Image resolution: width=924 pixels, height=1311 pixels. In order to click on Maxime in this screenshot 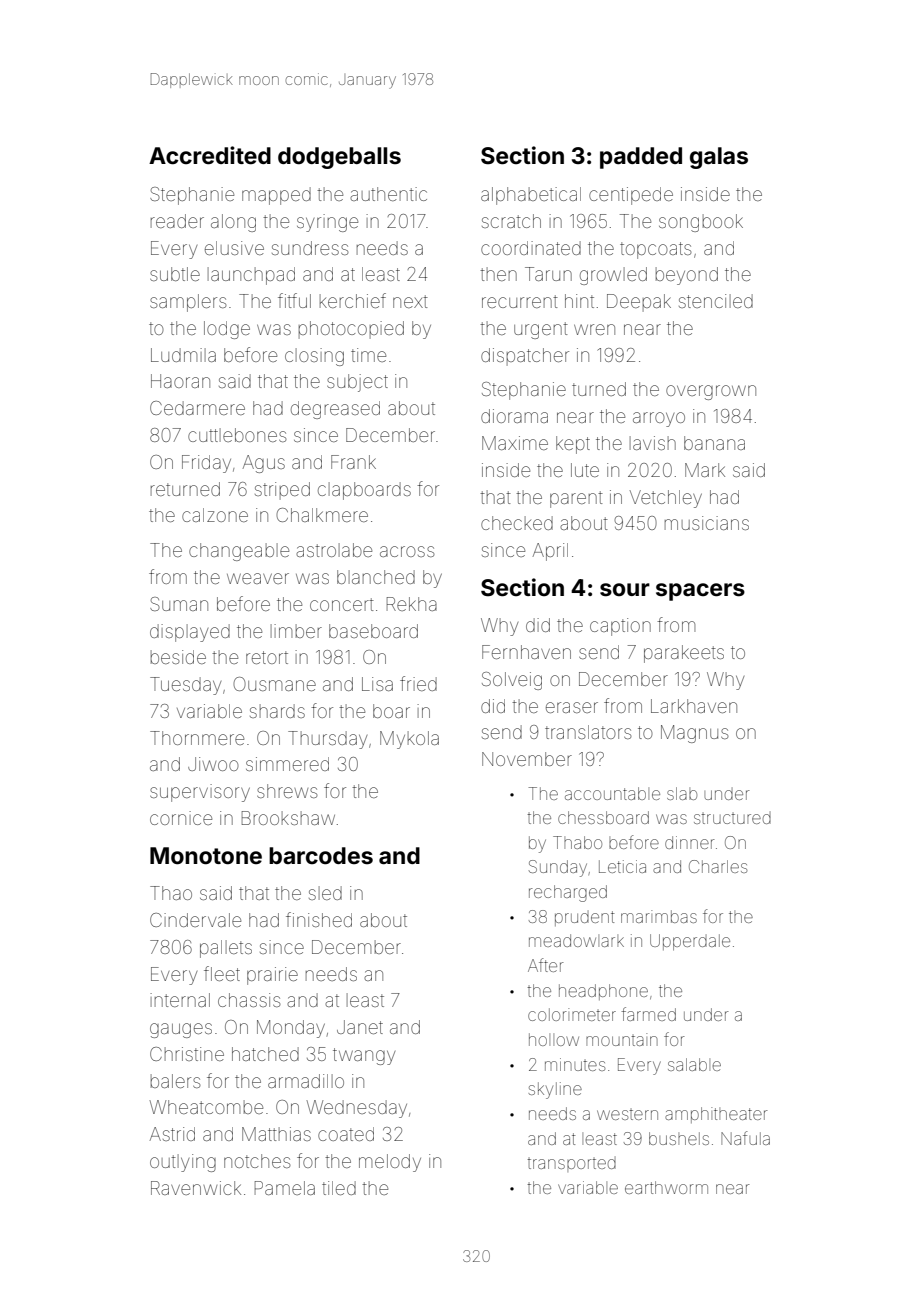, I will do `click(515, 443)`.
